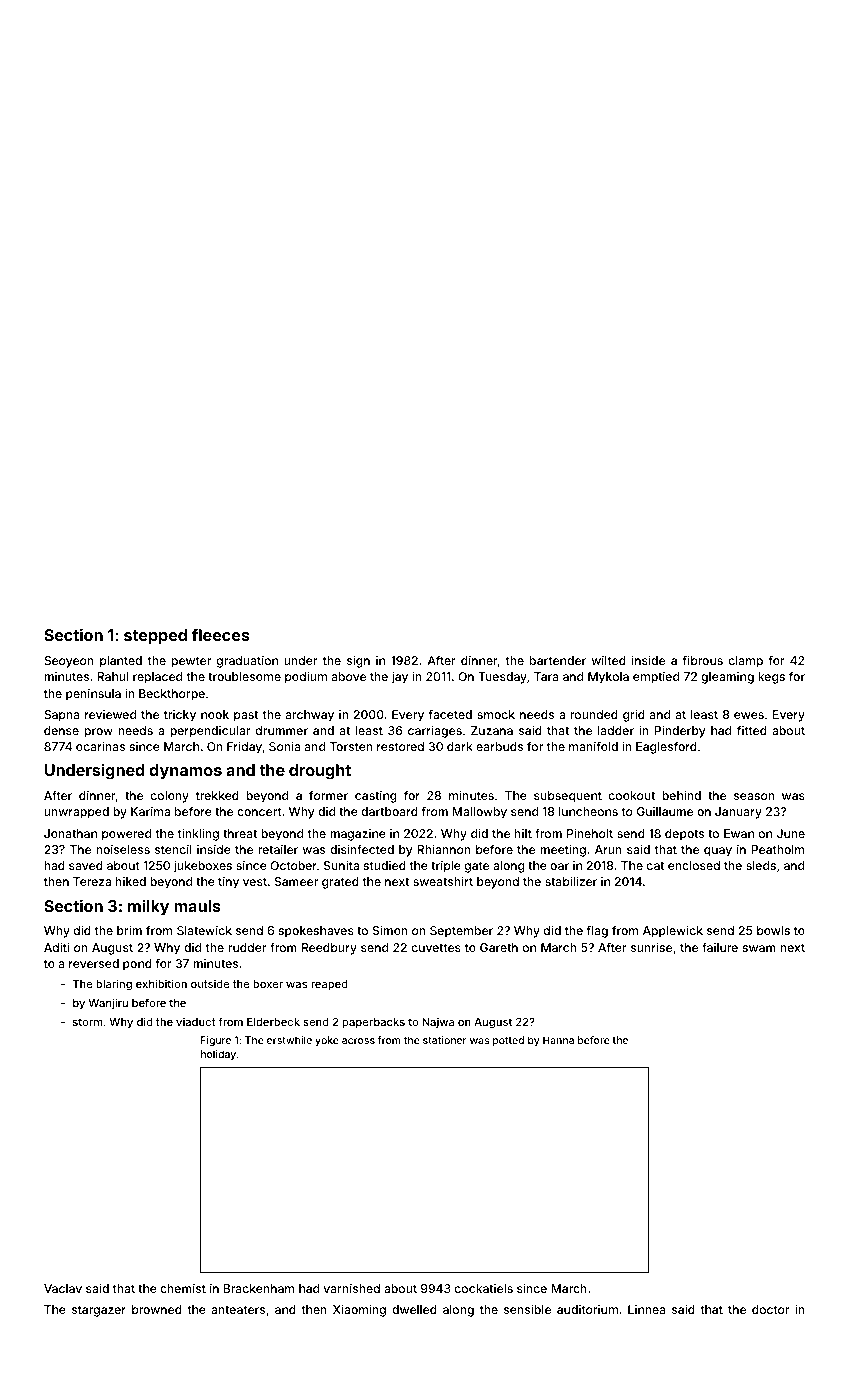 The width and height of the screenshot is (849, 1400). What do you see at coordinates (76, 813) in the screenshot?
I see `unwrapped` at bounding box center [76, 813].
